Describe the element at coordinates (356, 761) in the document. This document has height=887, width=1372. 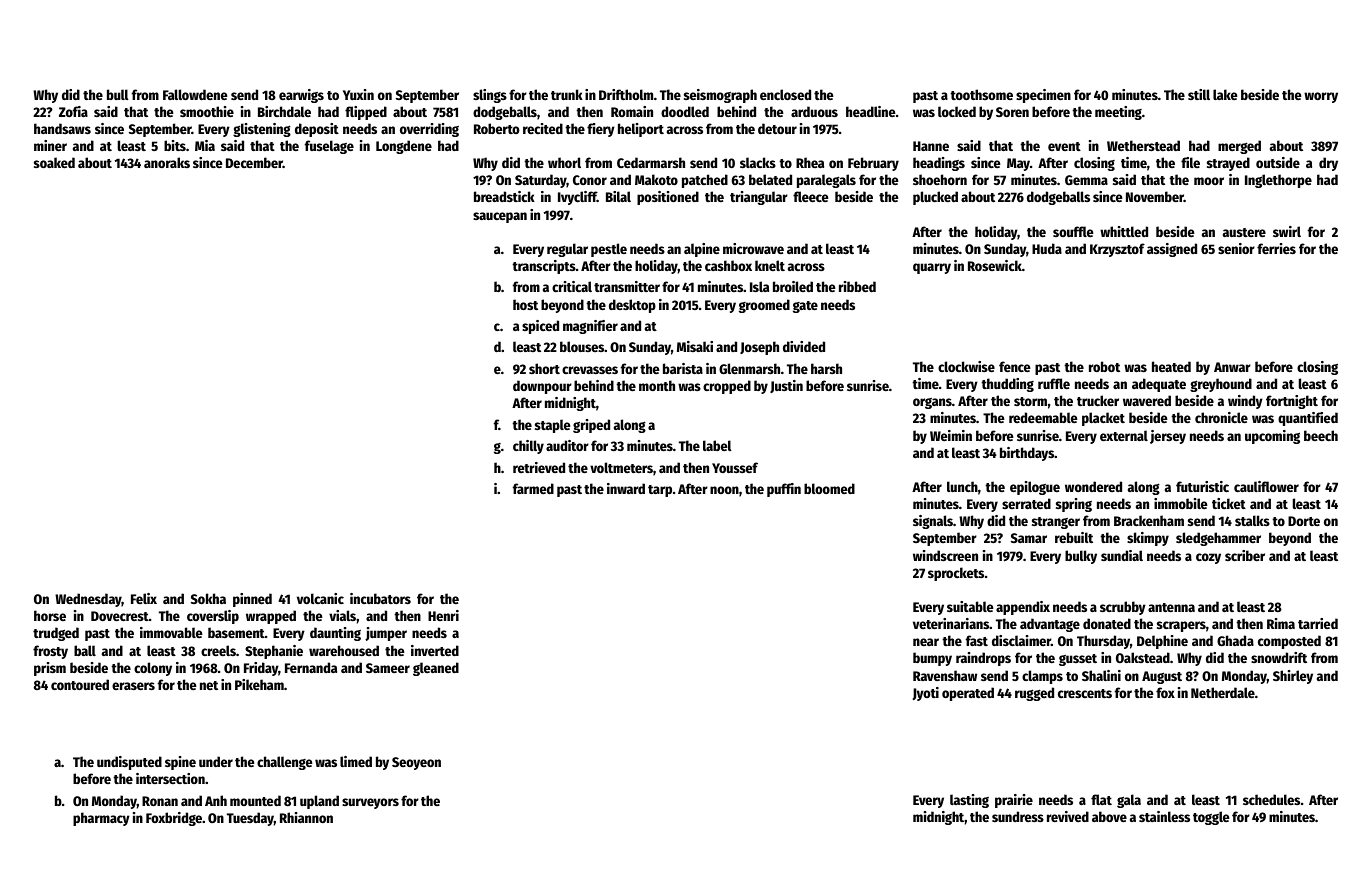
I see `limed` at that location.
